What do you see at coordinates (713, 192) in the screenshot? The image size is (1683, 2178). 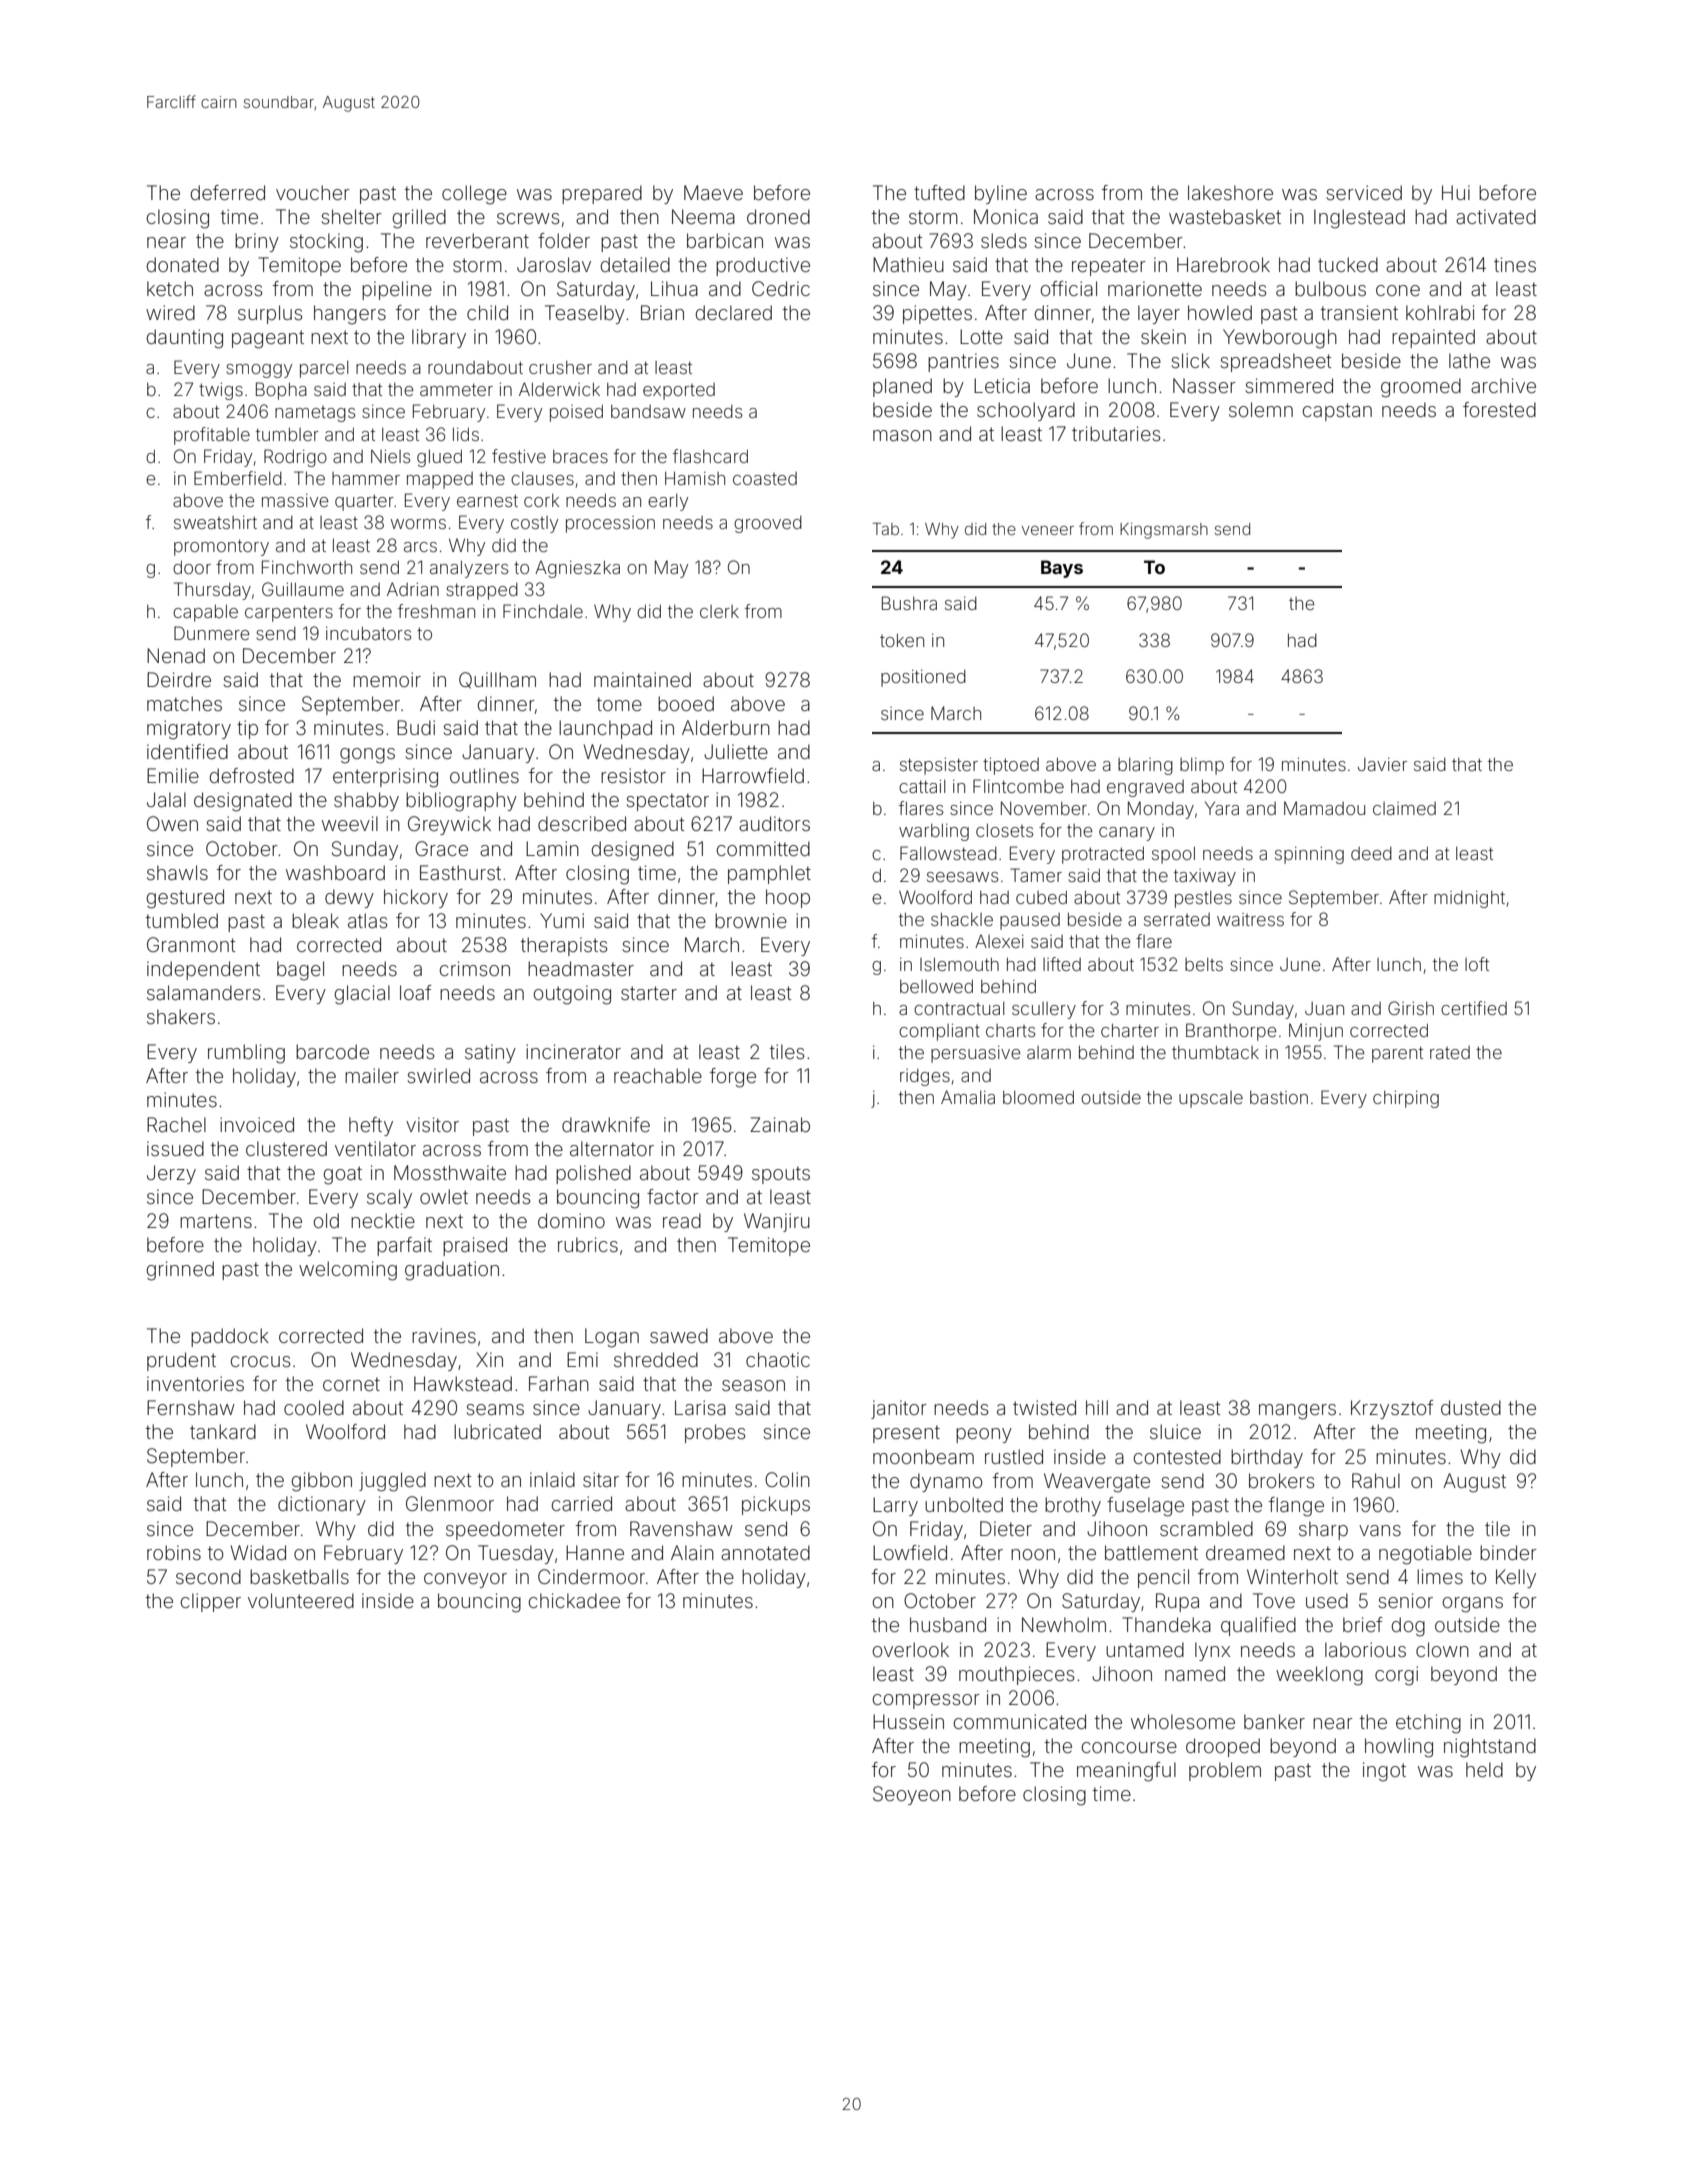 I see `Maeve` at bounding box center [713, 192].
